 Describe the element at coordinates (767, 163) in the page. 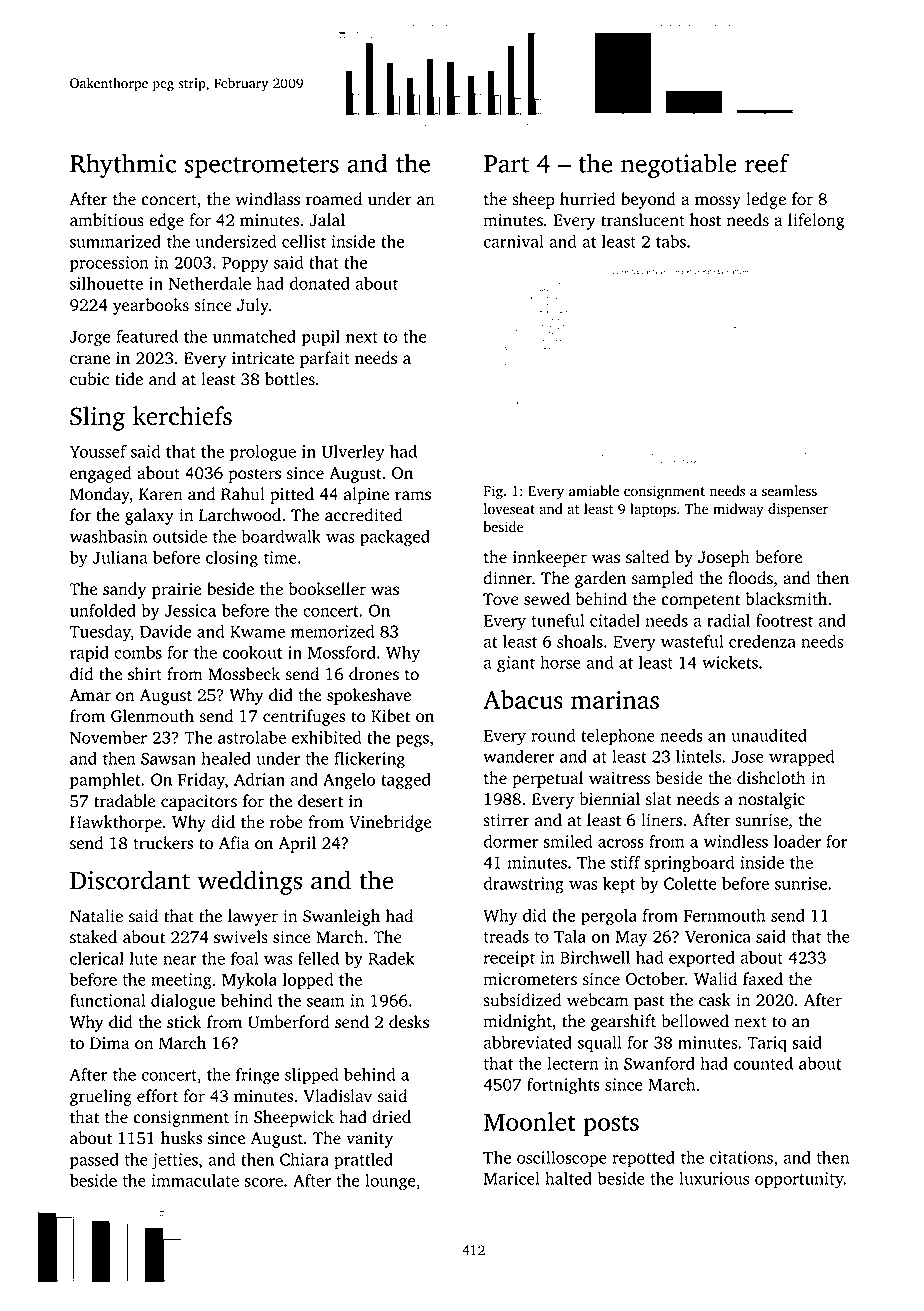

I see `reef` at that location.
